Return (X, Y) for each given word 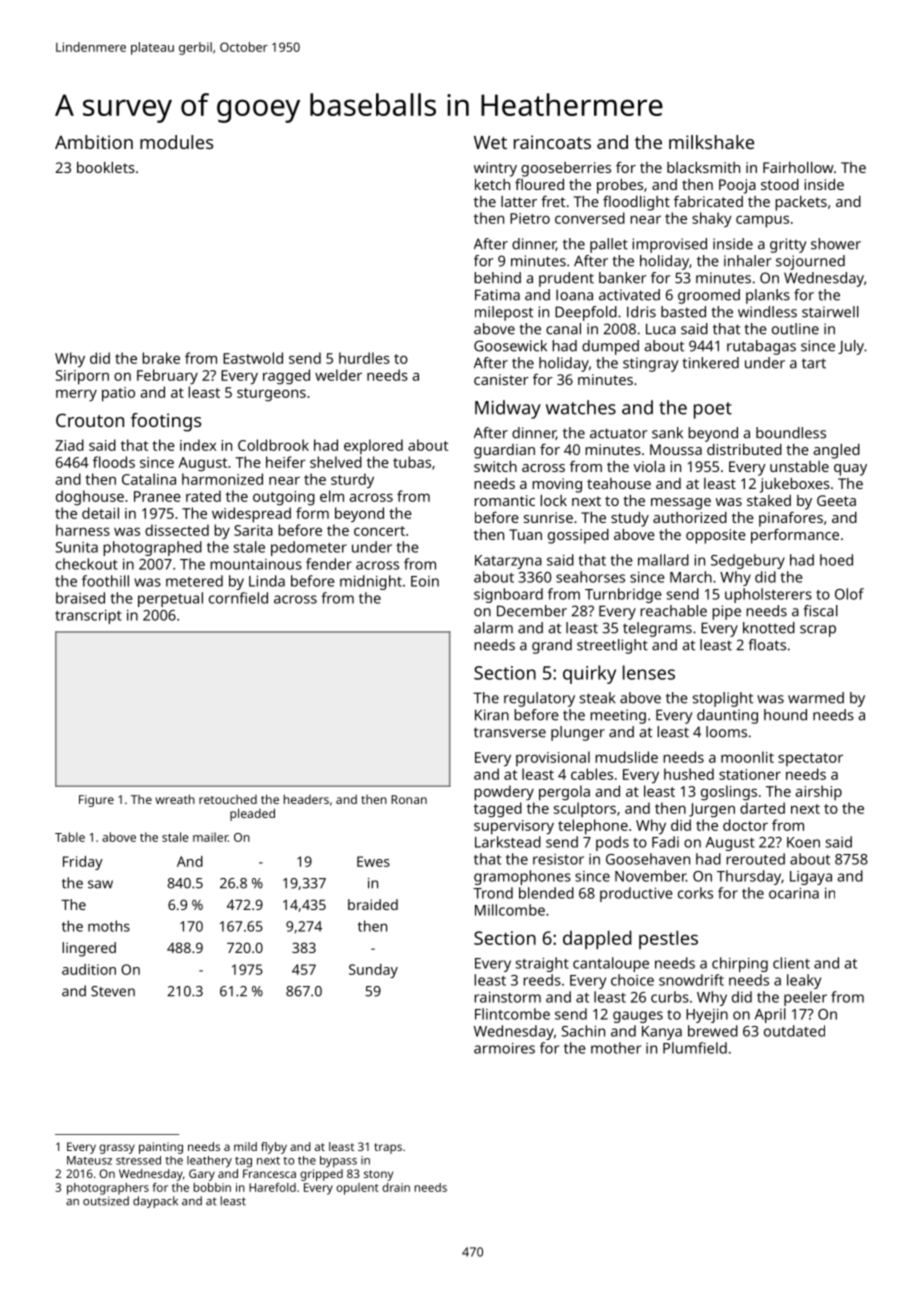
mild (245, 1146)
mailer (210, 837)
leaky (804, 981)
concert (379, 531)
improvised (669, 245)
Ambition (94, 142)
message (681, 504)
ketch (492, 184)
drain (396, 1187)
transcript (88, 616)
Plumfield (695, 1048)
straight (542, 964)
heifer (286, 462)
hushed (689, 774)
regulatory (539, 699)
